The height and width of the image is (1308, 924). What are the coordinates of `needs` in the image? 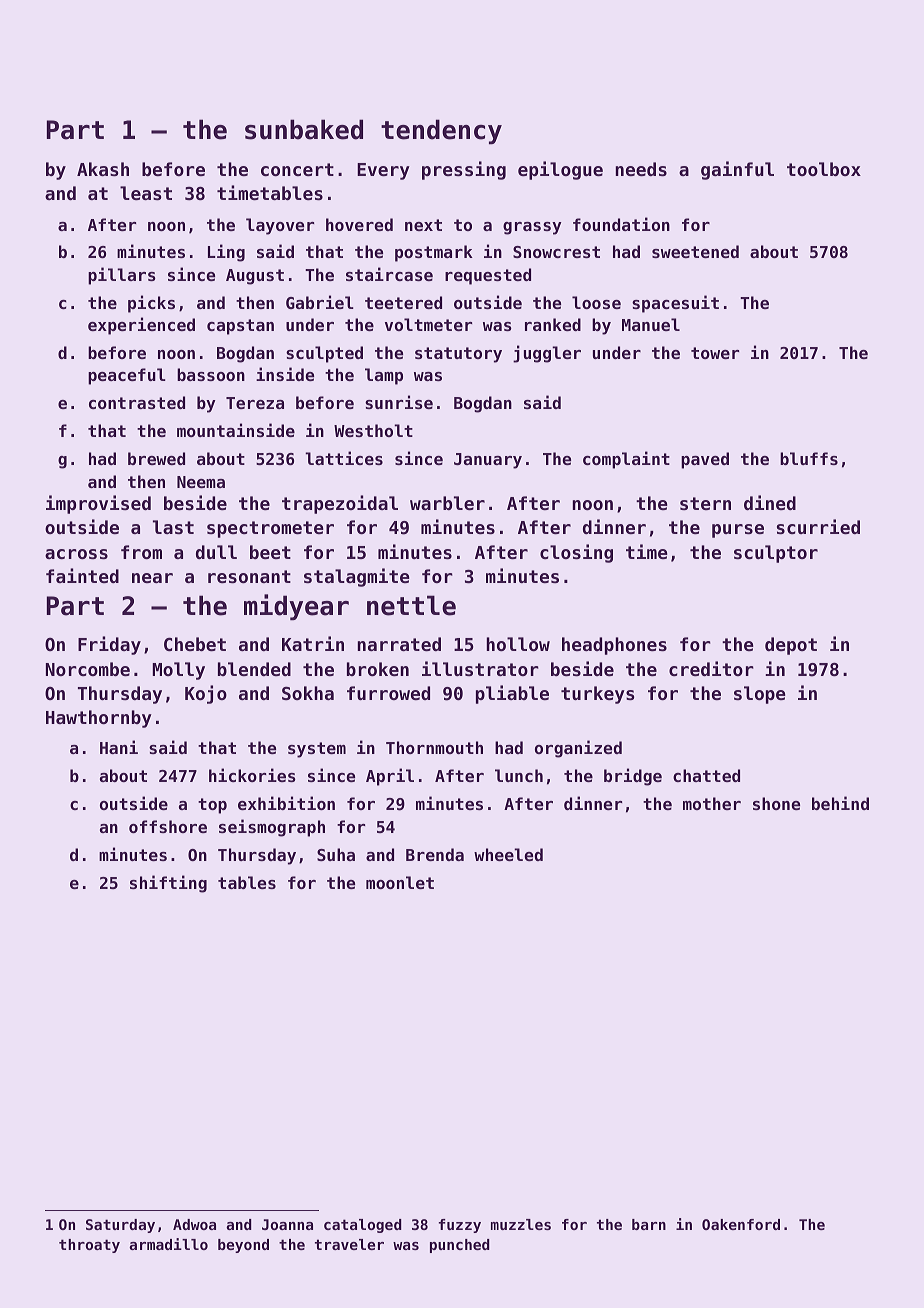 It's located at (641, 169).
